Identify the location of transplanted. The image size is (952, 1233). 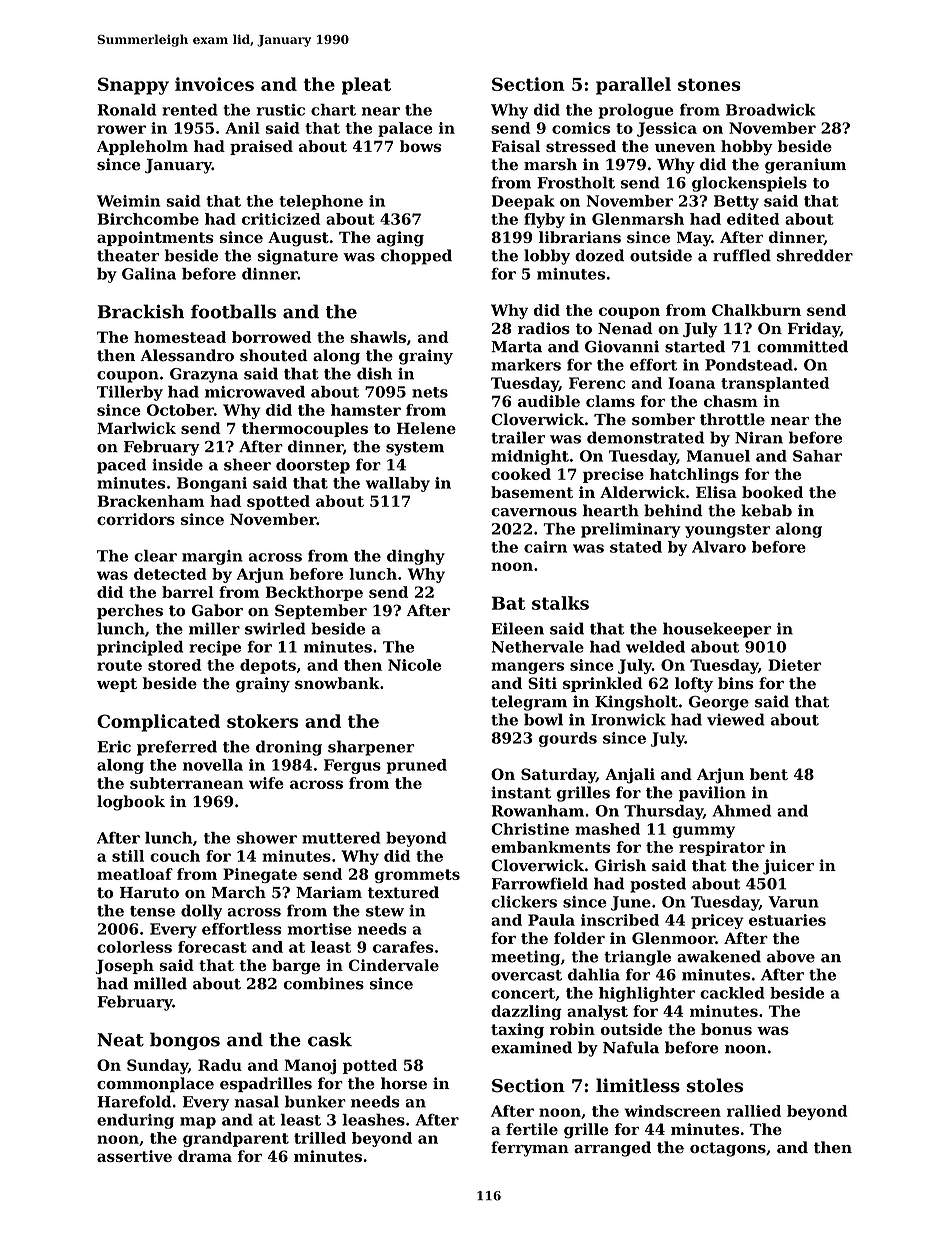
(775, 384).
